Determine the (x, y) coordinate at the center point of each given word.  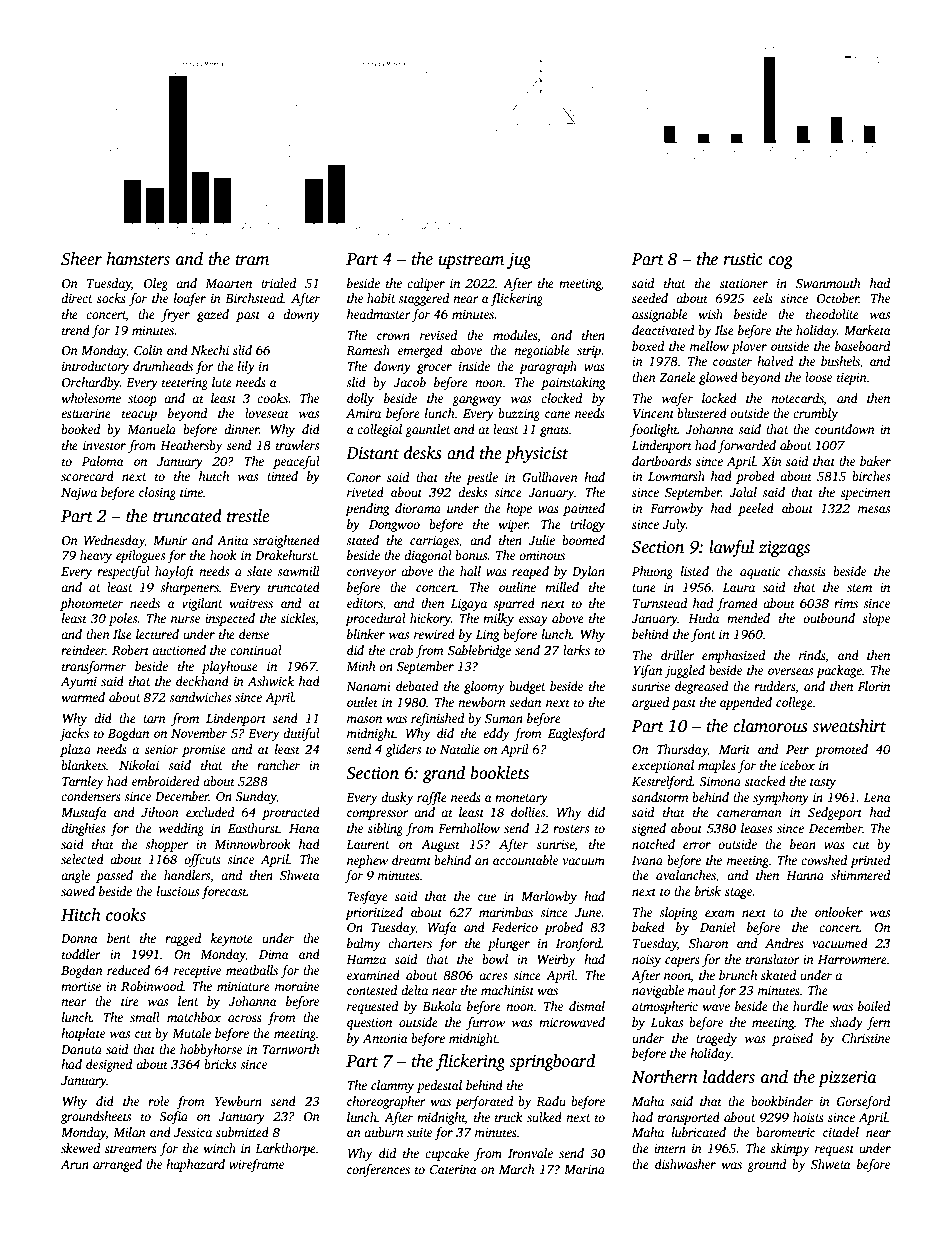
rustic (743, 259)
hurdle (810, 1006)
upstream (471, 262)
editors (365, 603)
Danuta (81, 1049)
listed (695, 571)
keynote (232, 939)
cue (487, 897)
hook (223, 555)
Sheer (81, 259)
